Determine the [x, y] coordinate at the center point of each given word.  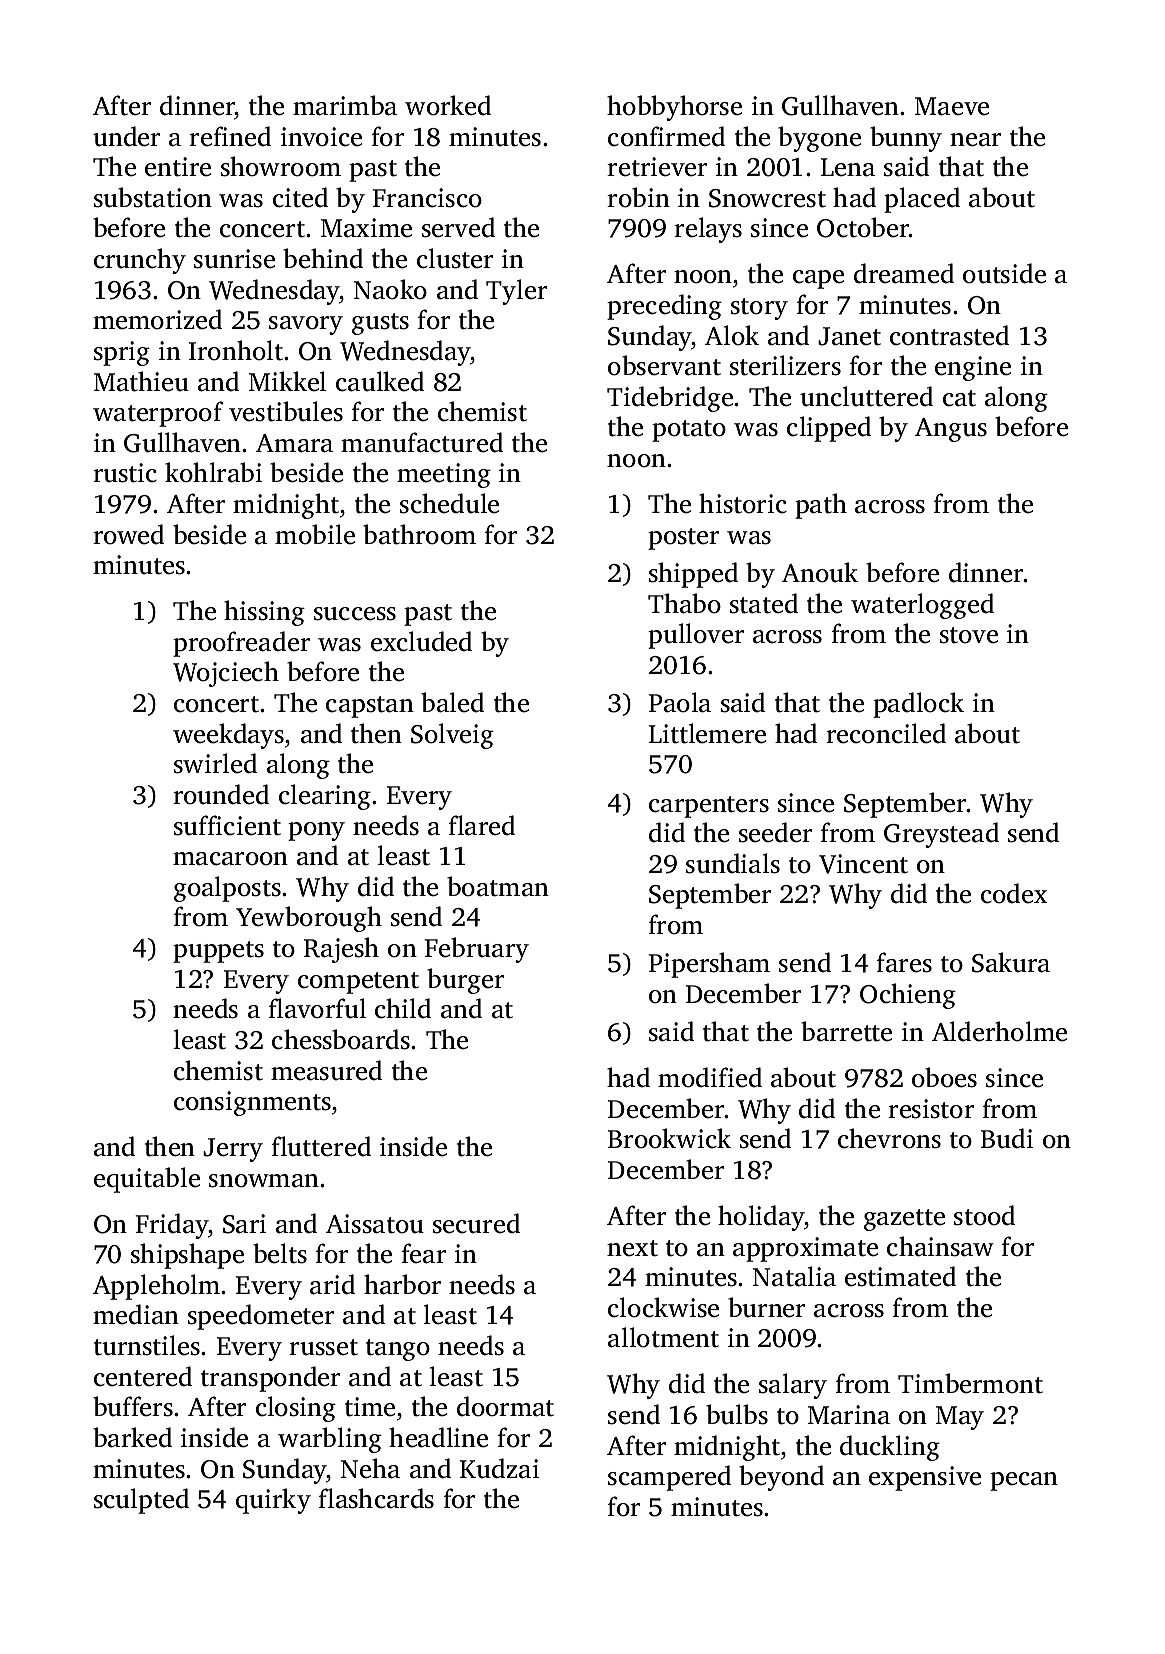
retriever [657, 167]
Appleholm [156, 1287]
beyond [781, 1478]
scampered [669, 1478]
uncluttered [866, 396]
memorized [157, 319]
